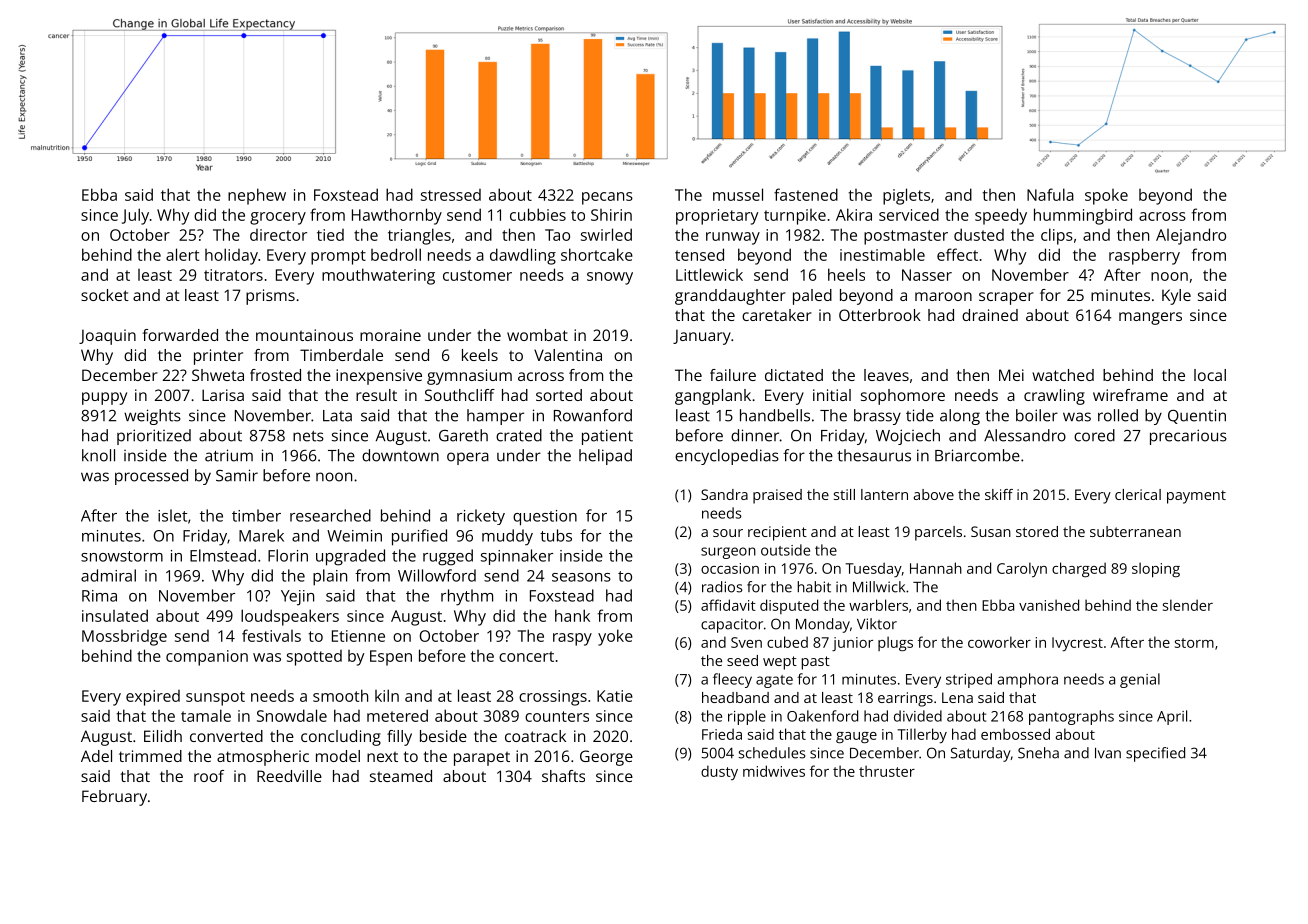  I want to click on rolled, so click(1118, 415).
